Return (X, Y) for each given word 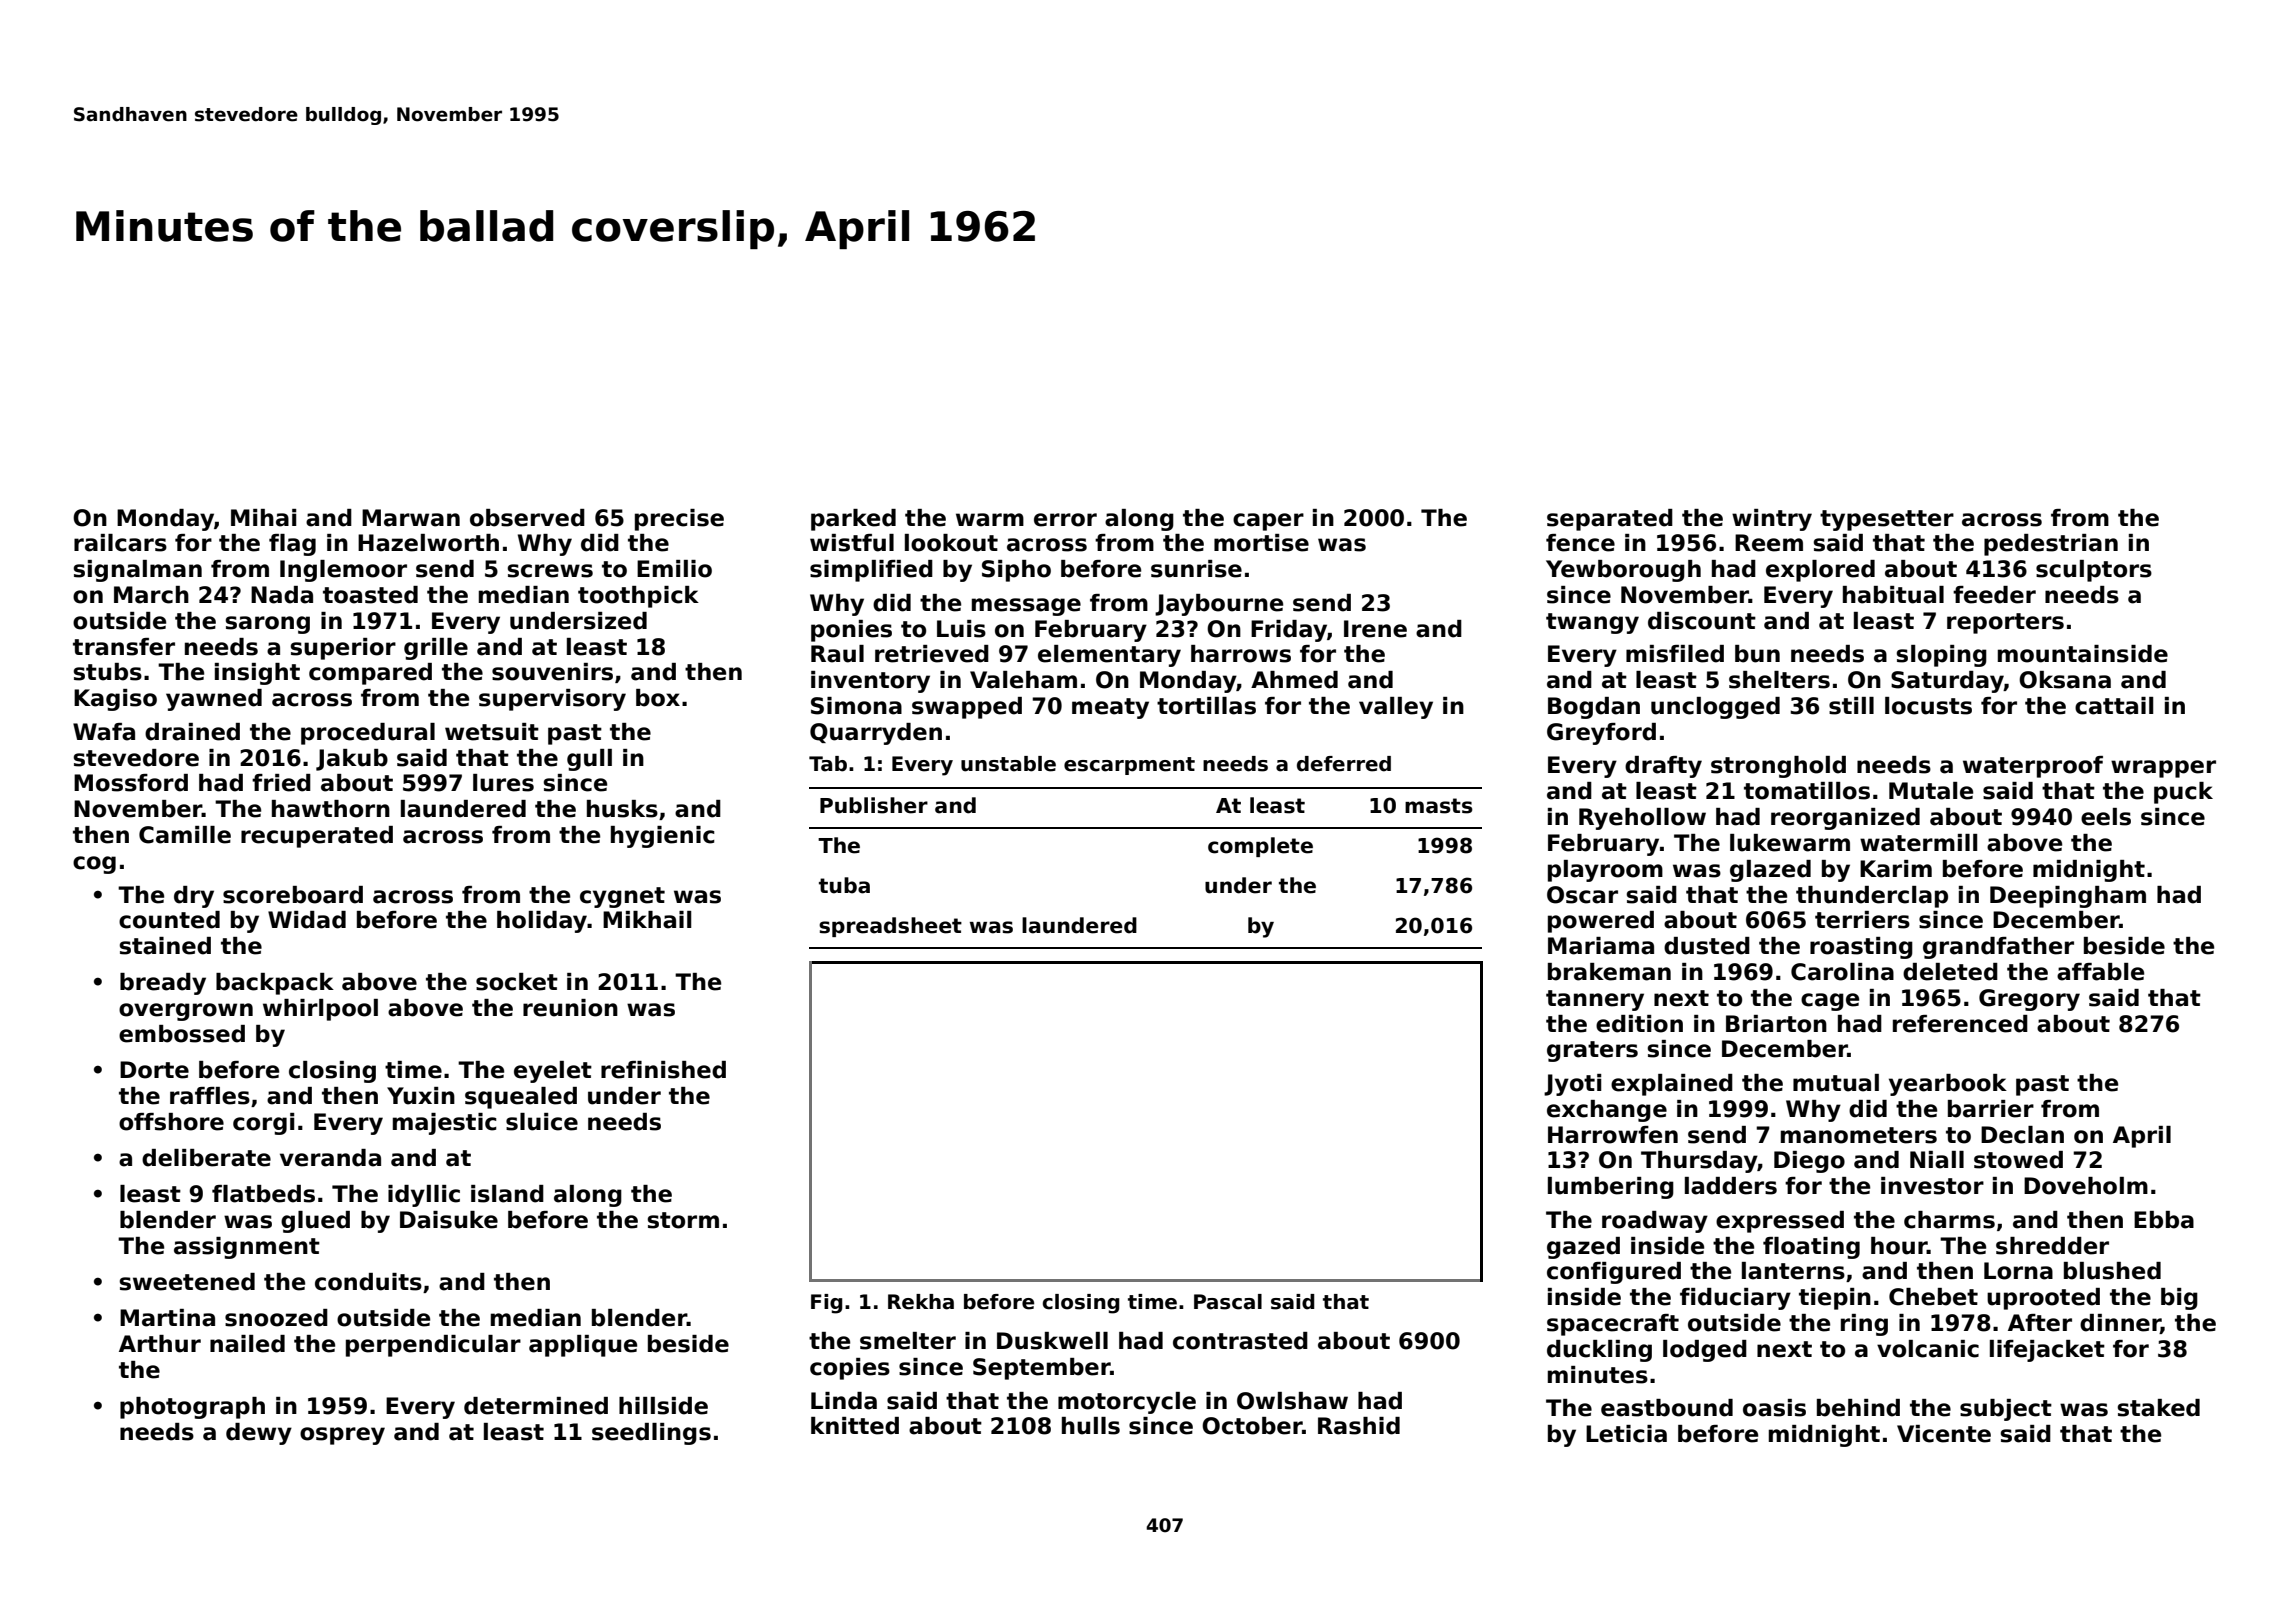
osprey (342, 1436)
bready (163, 984)
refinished (663, 1070)
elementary (1109, 656)
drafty (1663, 767)
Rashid (1359, 1426)
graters (1592, 1051)
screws (550, 571)
